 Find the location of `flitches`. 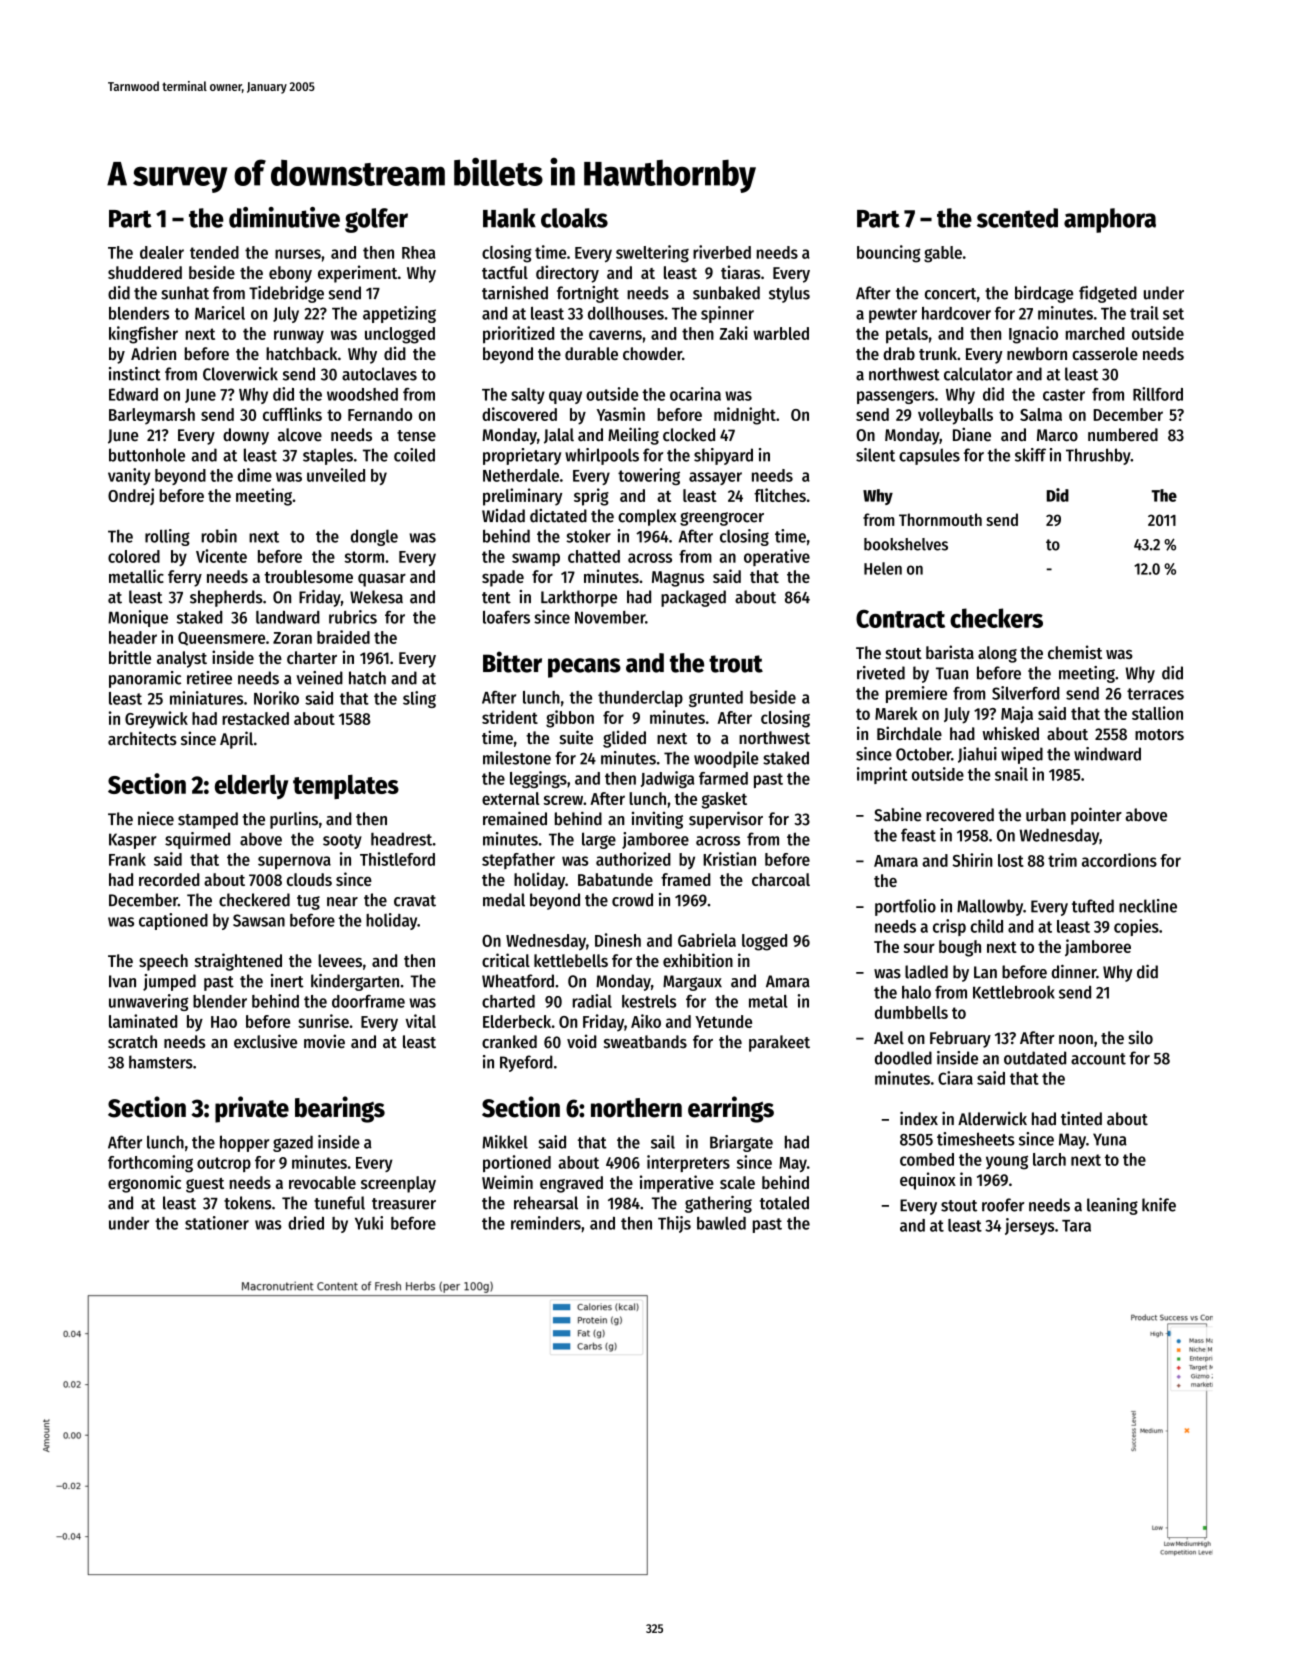

flitches is located at coordinates (780, 495).
